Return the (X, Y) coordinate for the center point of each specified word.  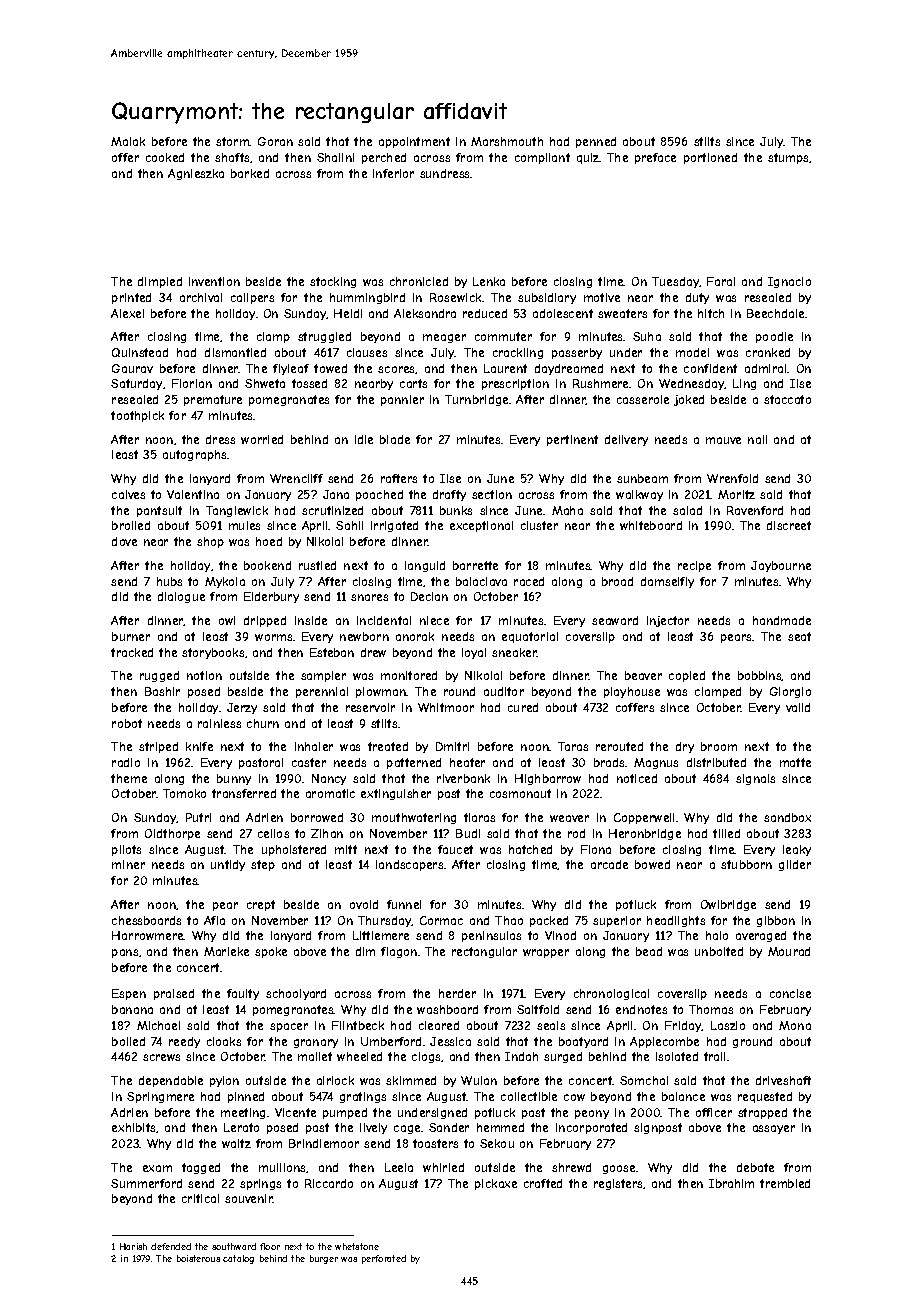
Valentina (193, 494)
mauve (723, 440)
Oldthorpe (172, 834)
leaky (797, 850)
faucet (455, 849)
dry (685, 747)
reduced (485, 313)
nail (757, 439)
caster (309, 762)
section (492, 494)
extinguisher (396, 794)
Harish (133, 1246)
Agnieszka (196, 174)
